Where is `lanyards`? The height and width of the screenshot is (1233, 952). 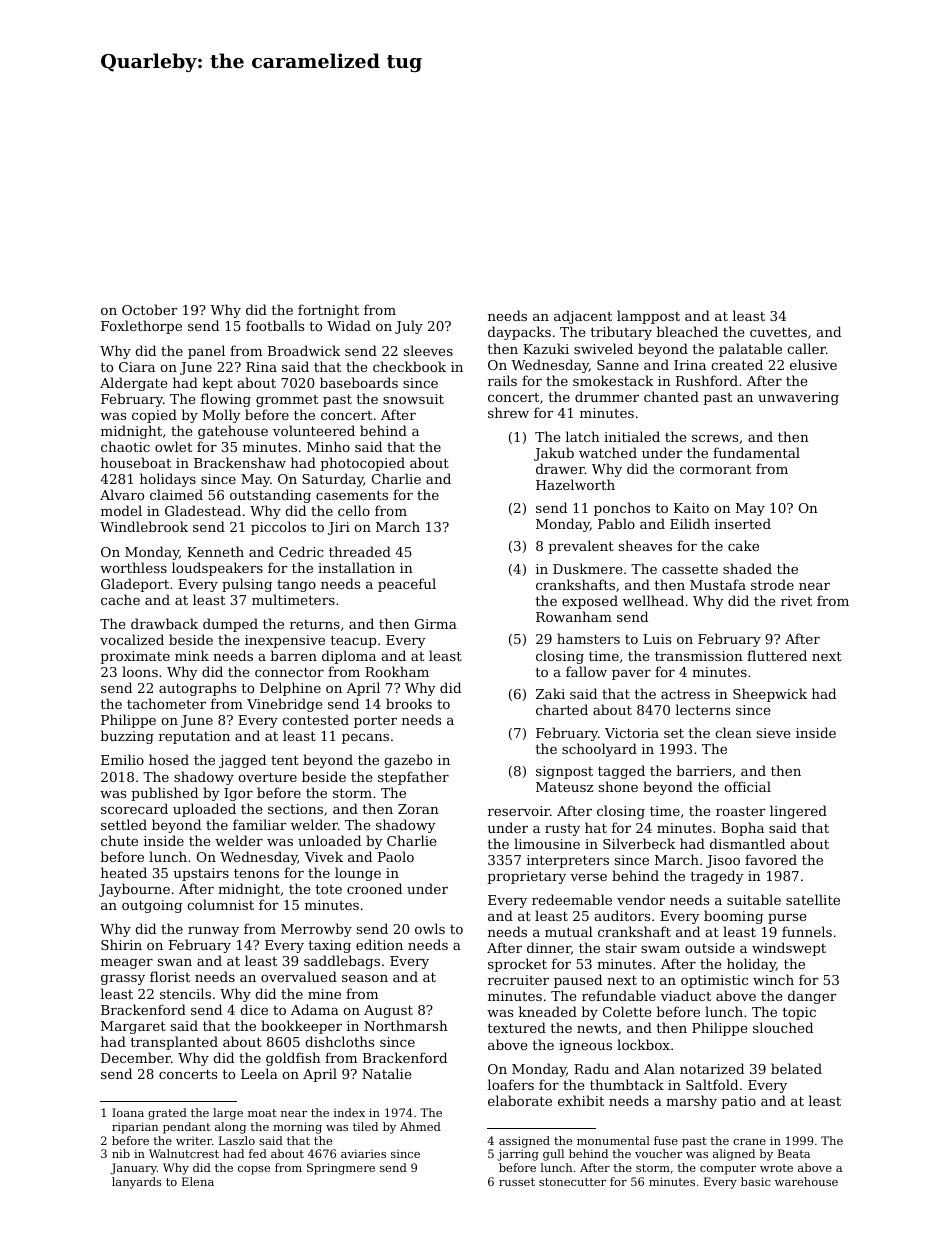 lanyards is located at coordinates (137, 1183).
